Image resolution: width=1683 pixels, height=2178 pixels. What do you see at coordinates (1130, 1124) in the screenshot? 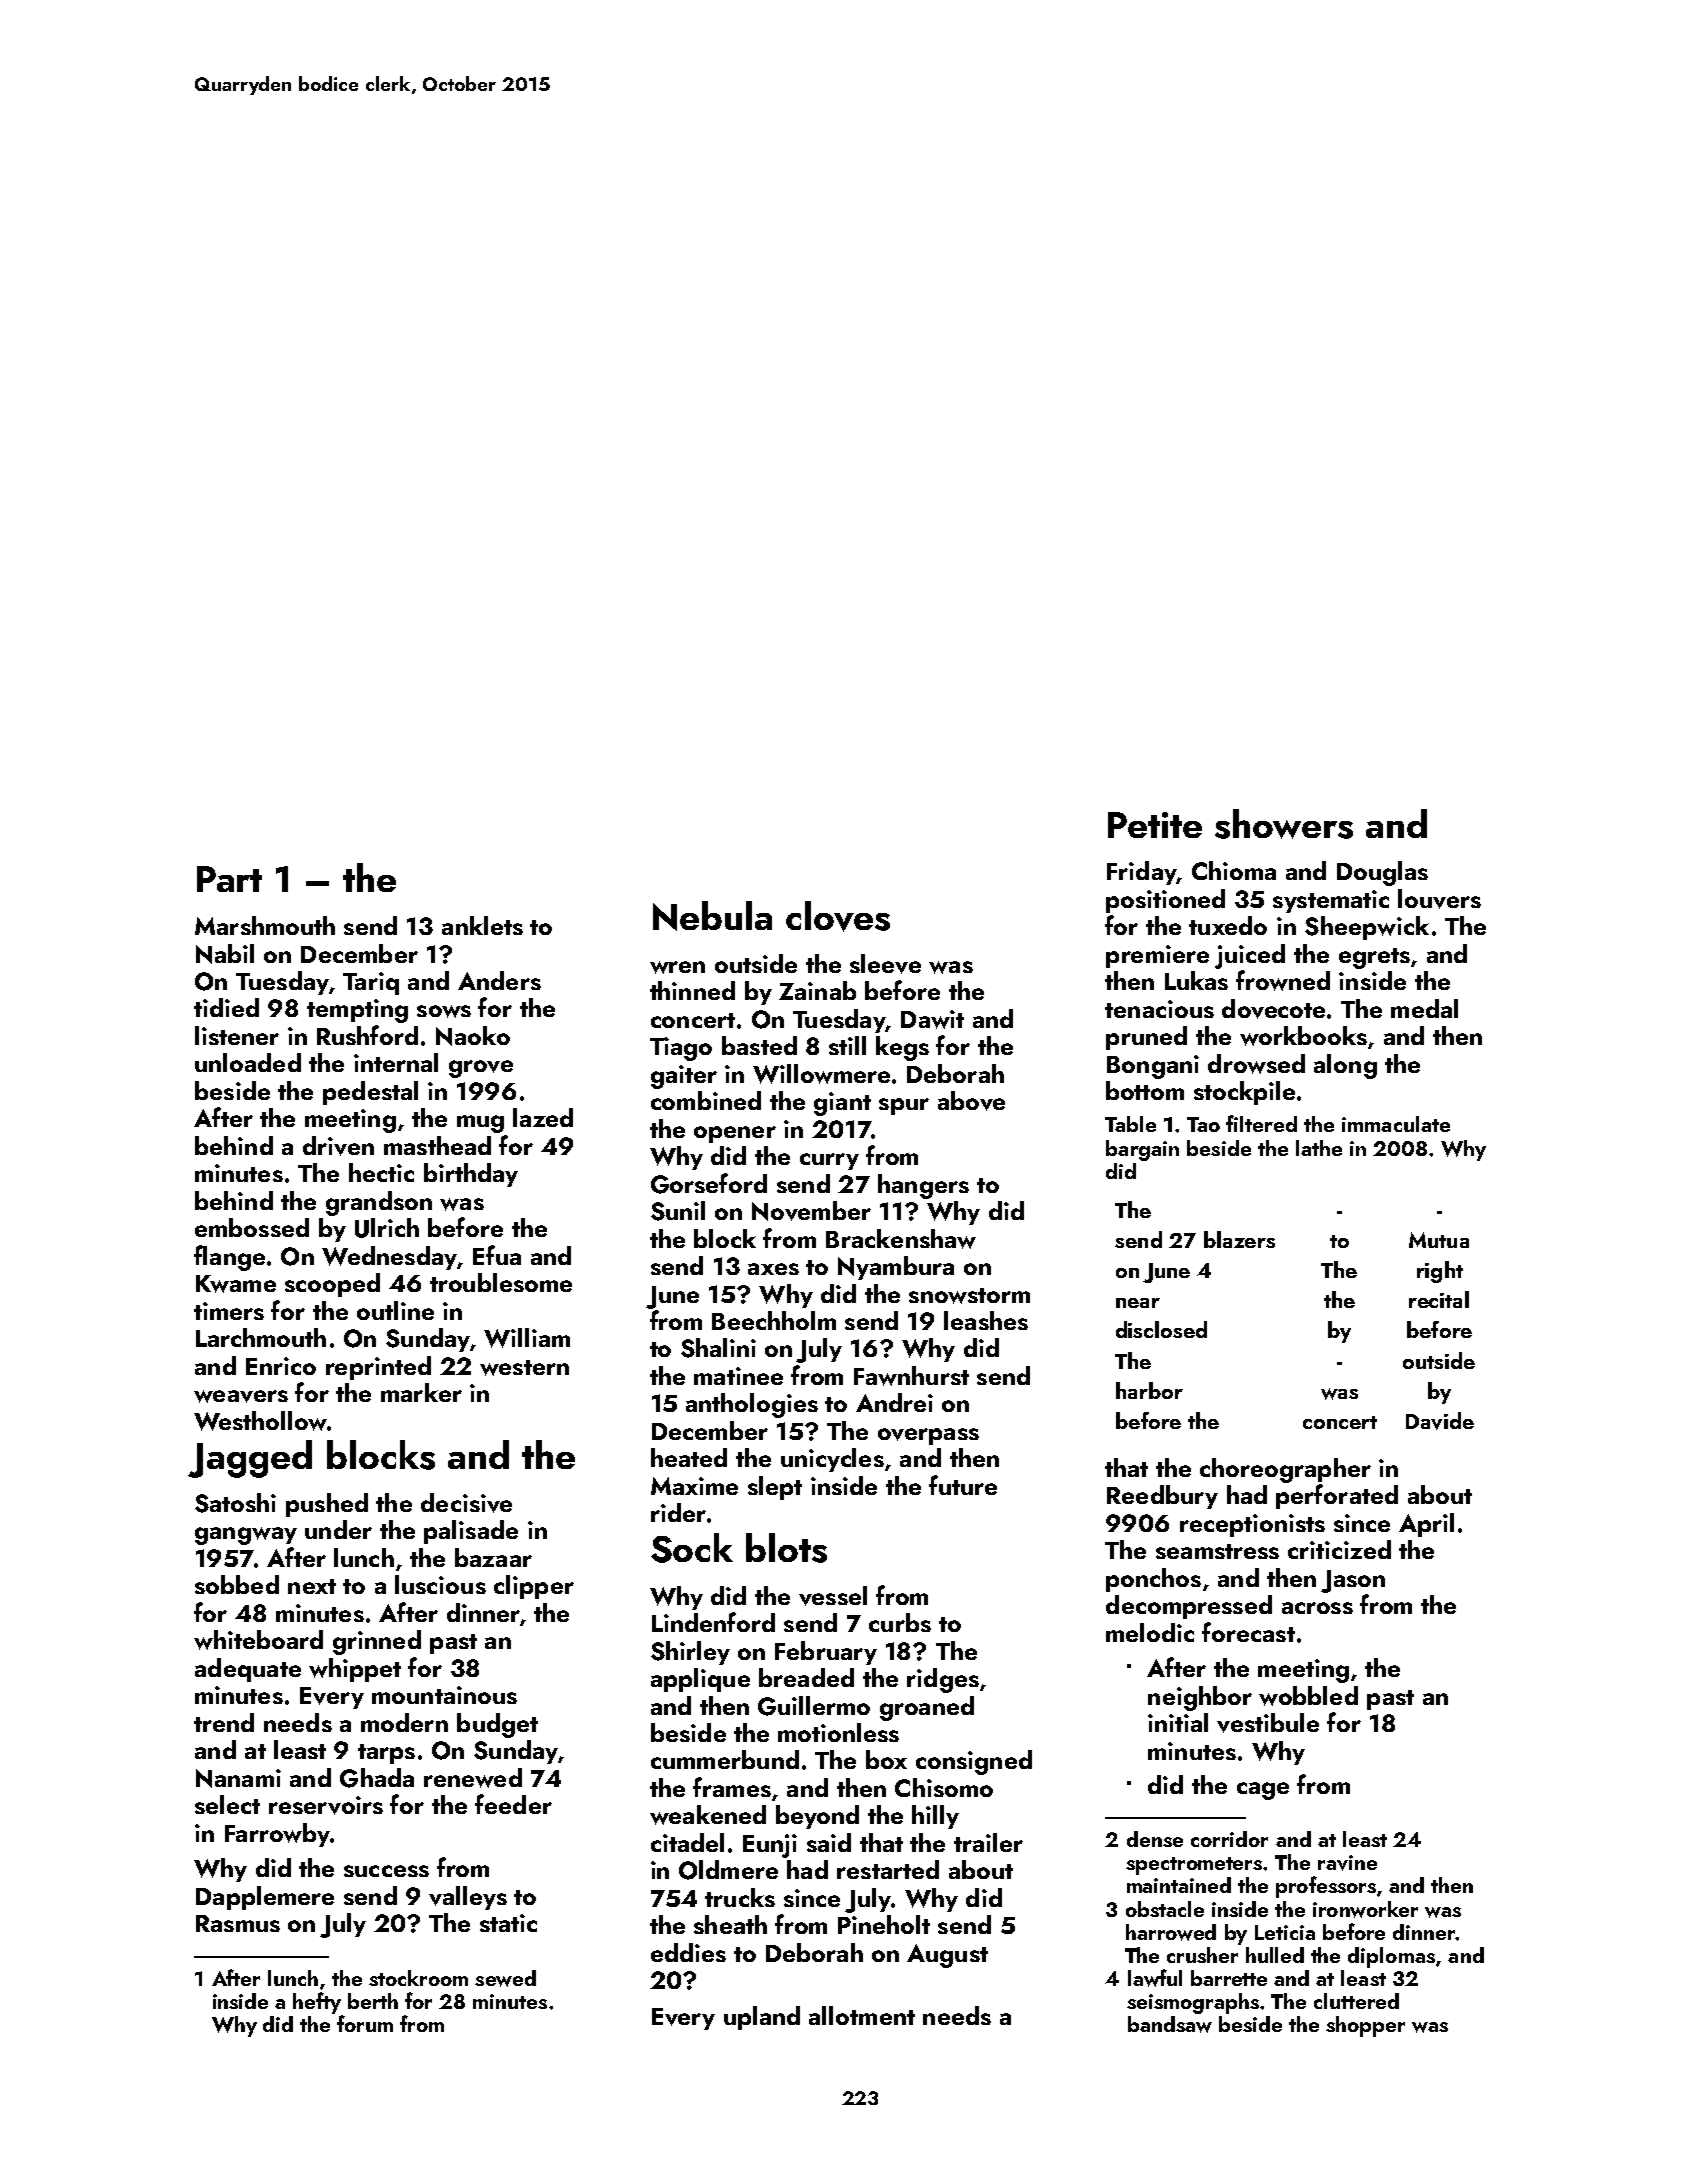
I see `Table` at bounding box center [1130, 1124].
